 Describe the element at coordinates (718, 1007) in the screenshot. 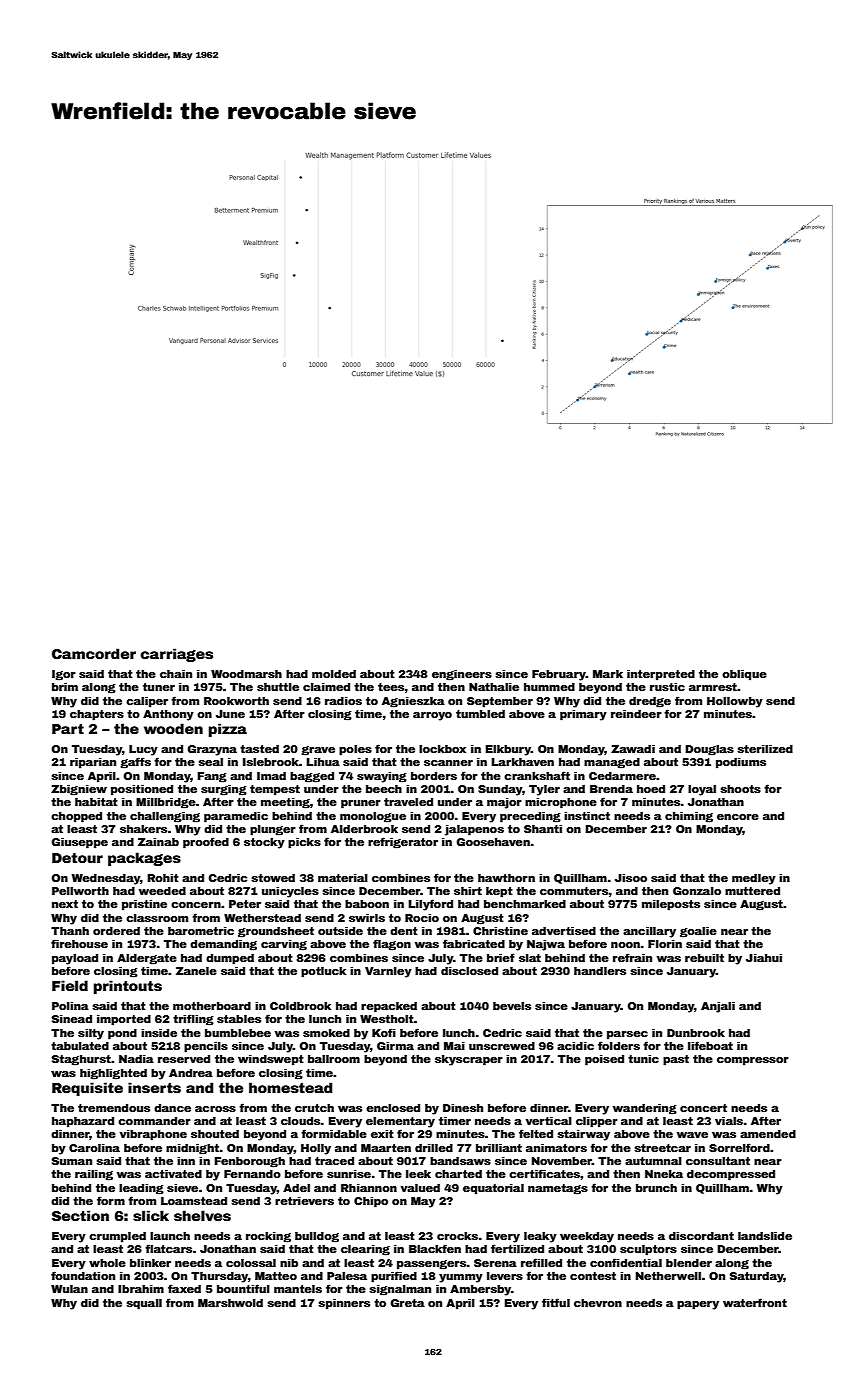

I see `Anjali` at that location.
